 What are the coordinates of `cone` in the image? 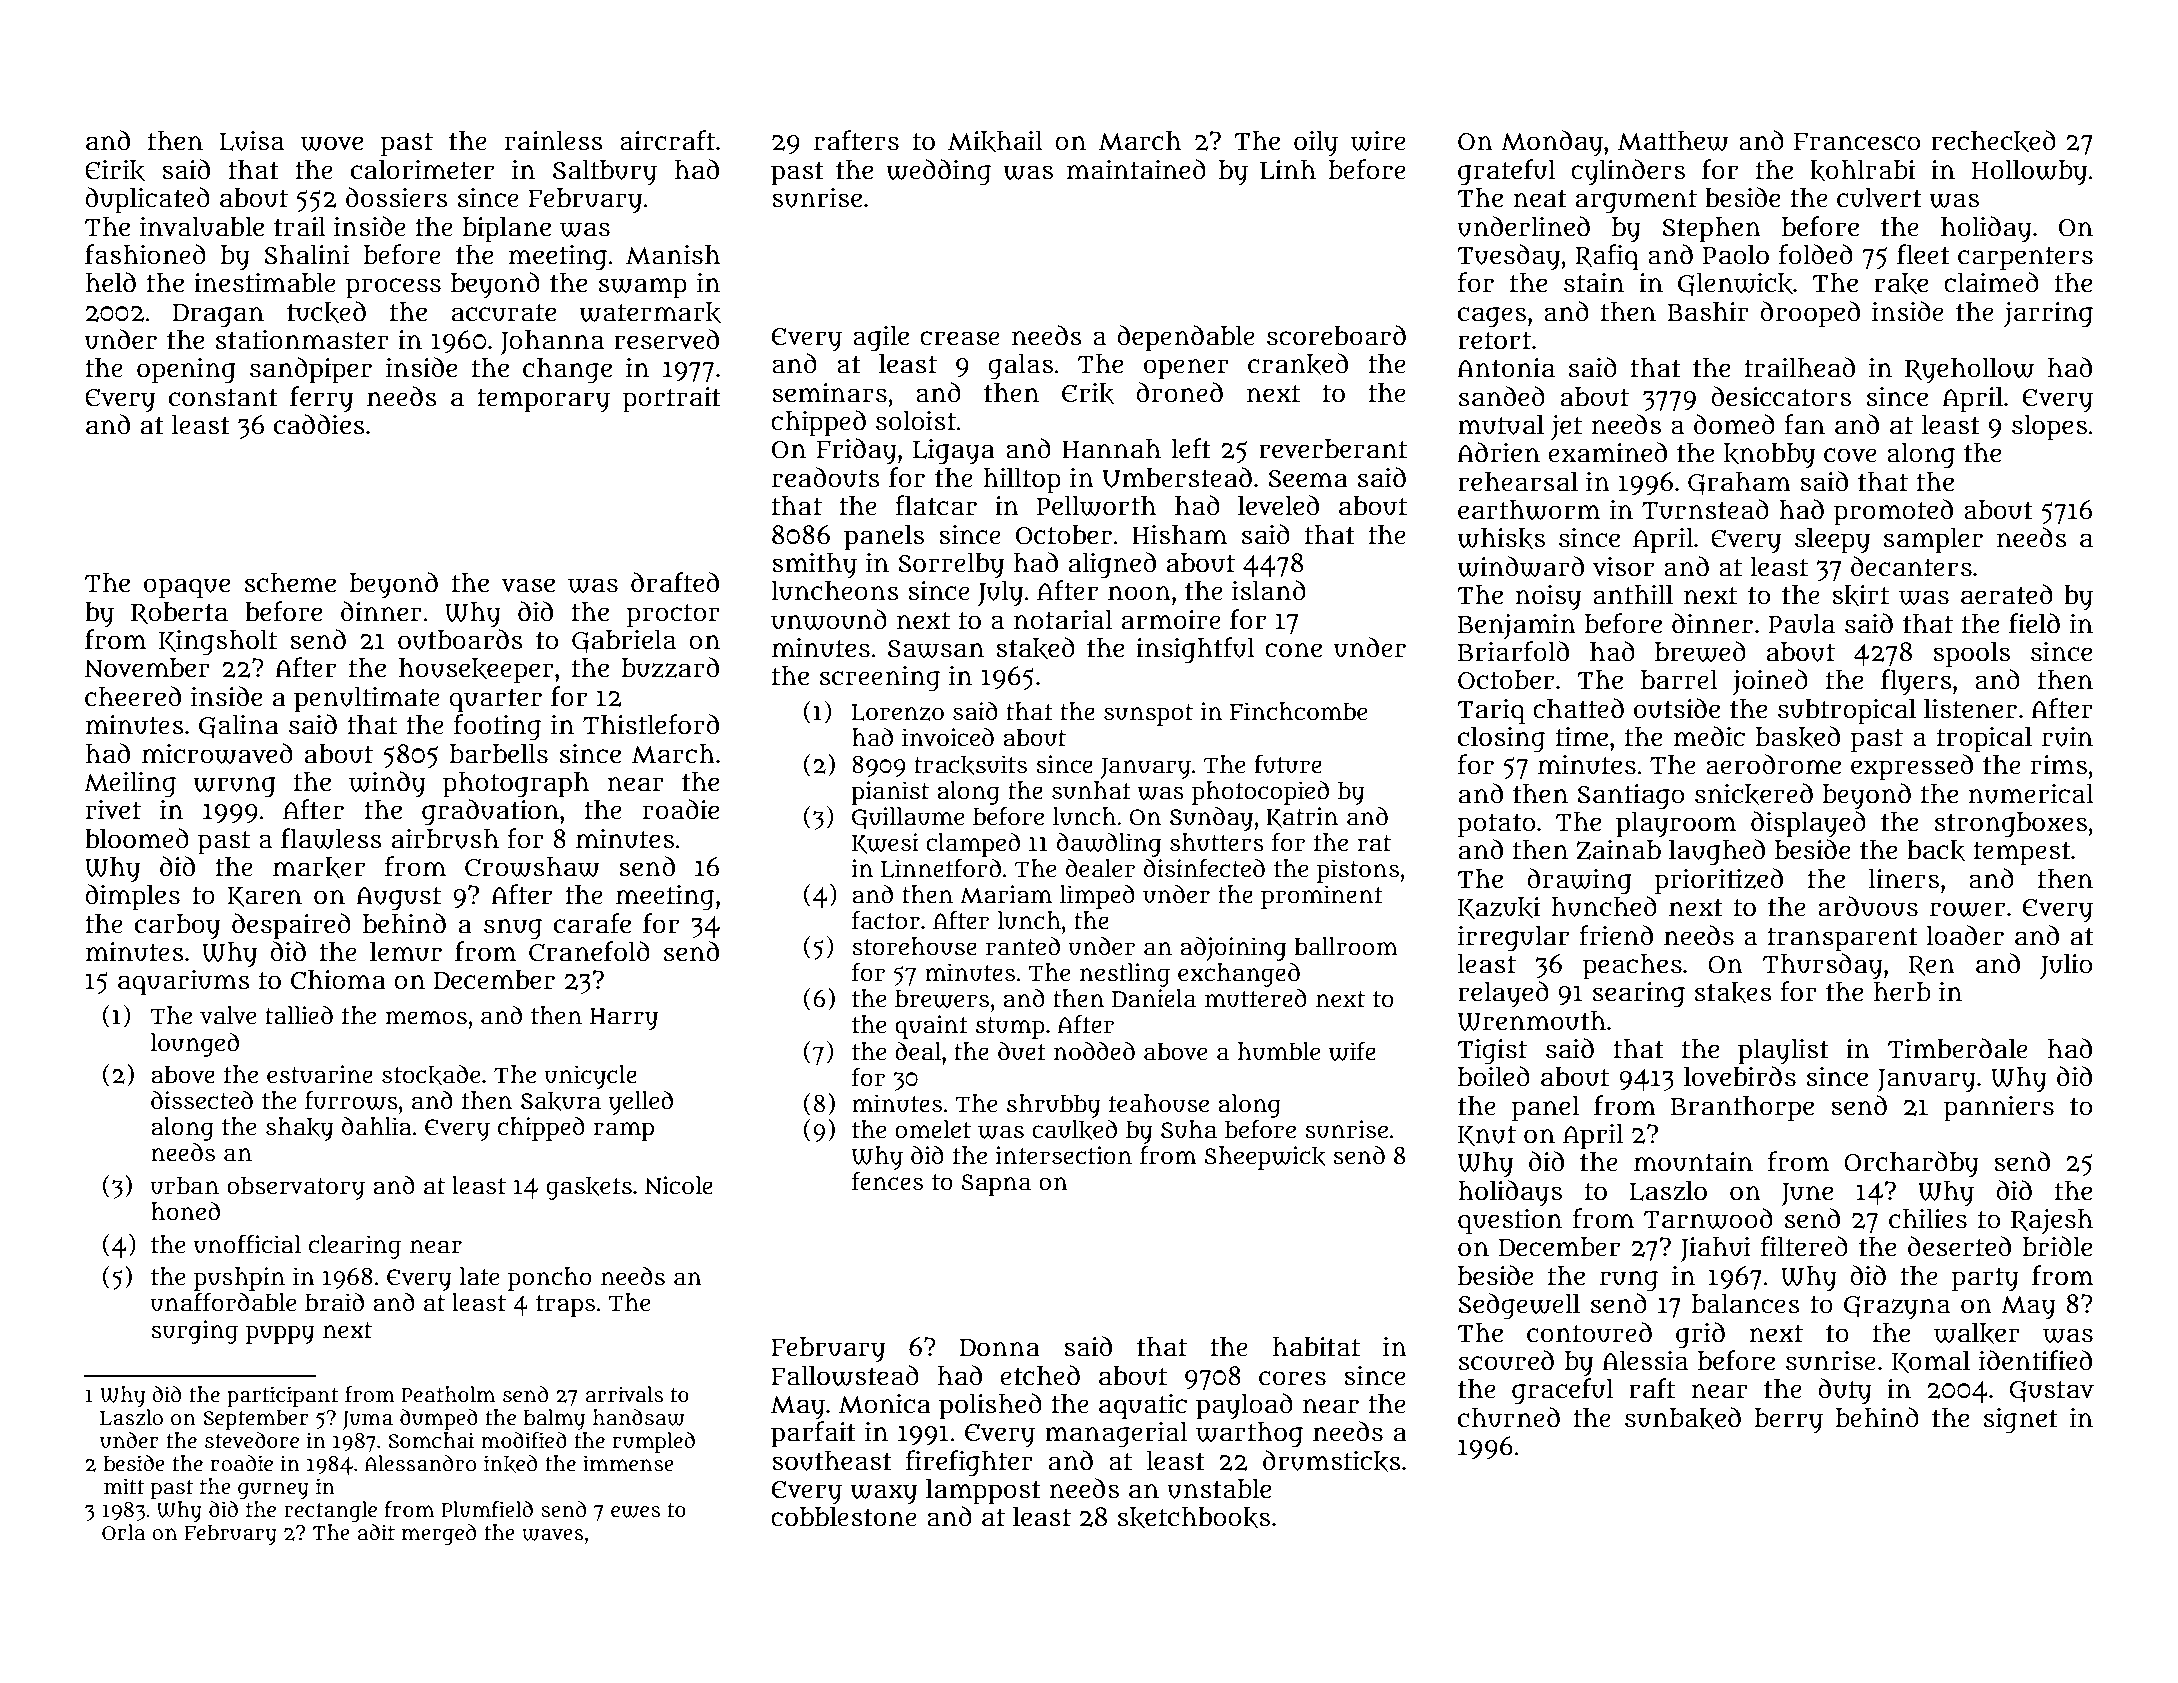 It's located at (1293, 650).
